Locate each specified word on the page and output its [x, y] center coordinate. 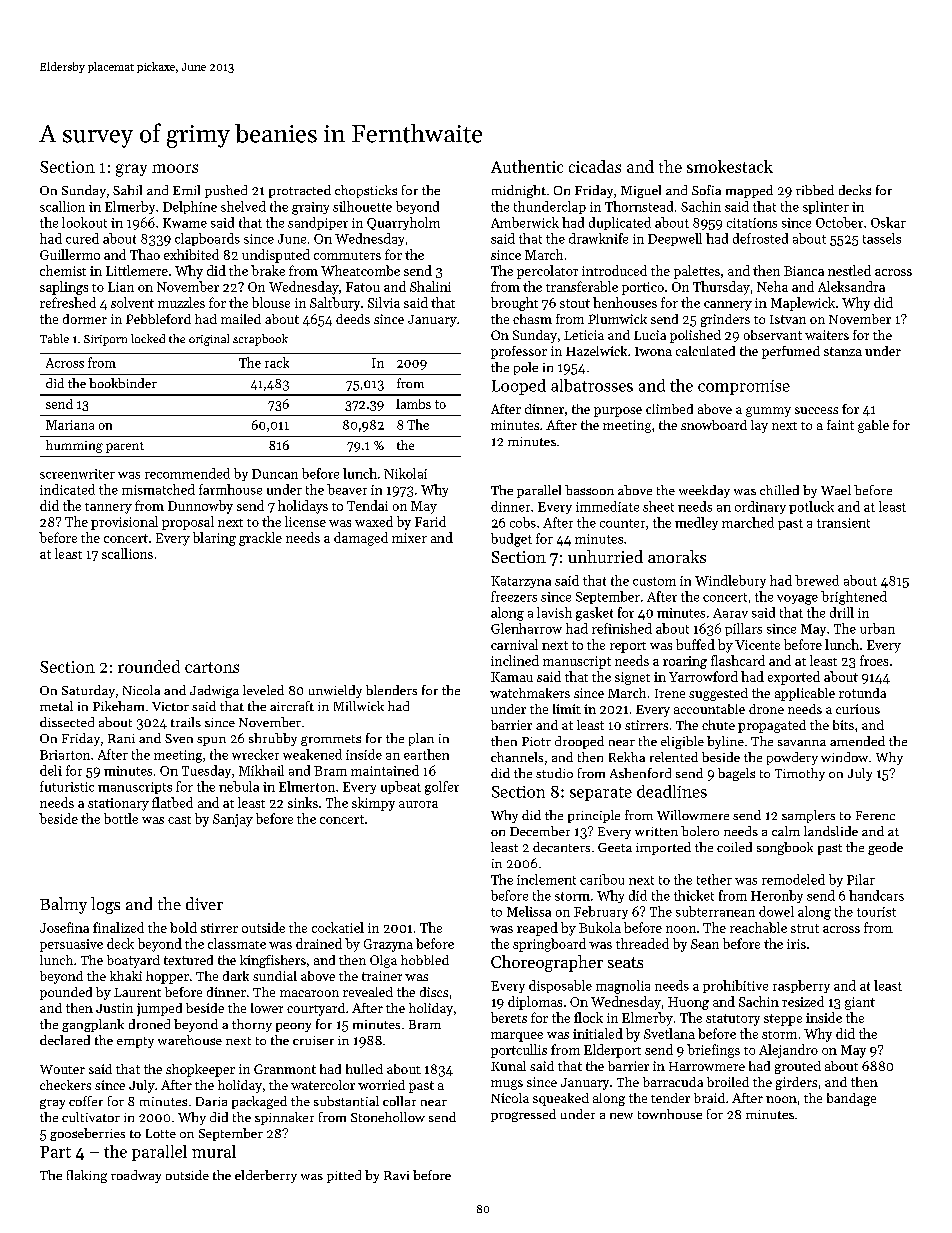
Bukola [600, 927]
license [305, 521]
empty [135, 1042]
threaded [642, 943]
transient [843, 523]
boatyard [133, 961]
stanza [843, 351]
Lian [121, 287]
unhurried [605, 556]
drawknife [598, 238]
